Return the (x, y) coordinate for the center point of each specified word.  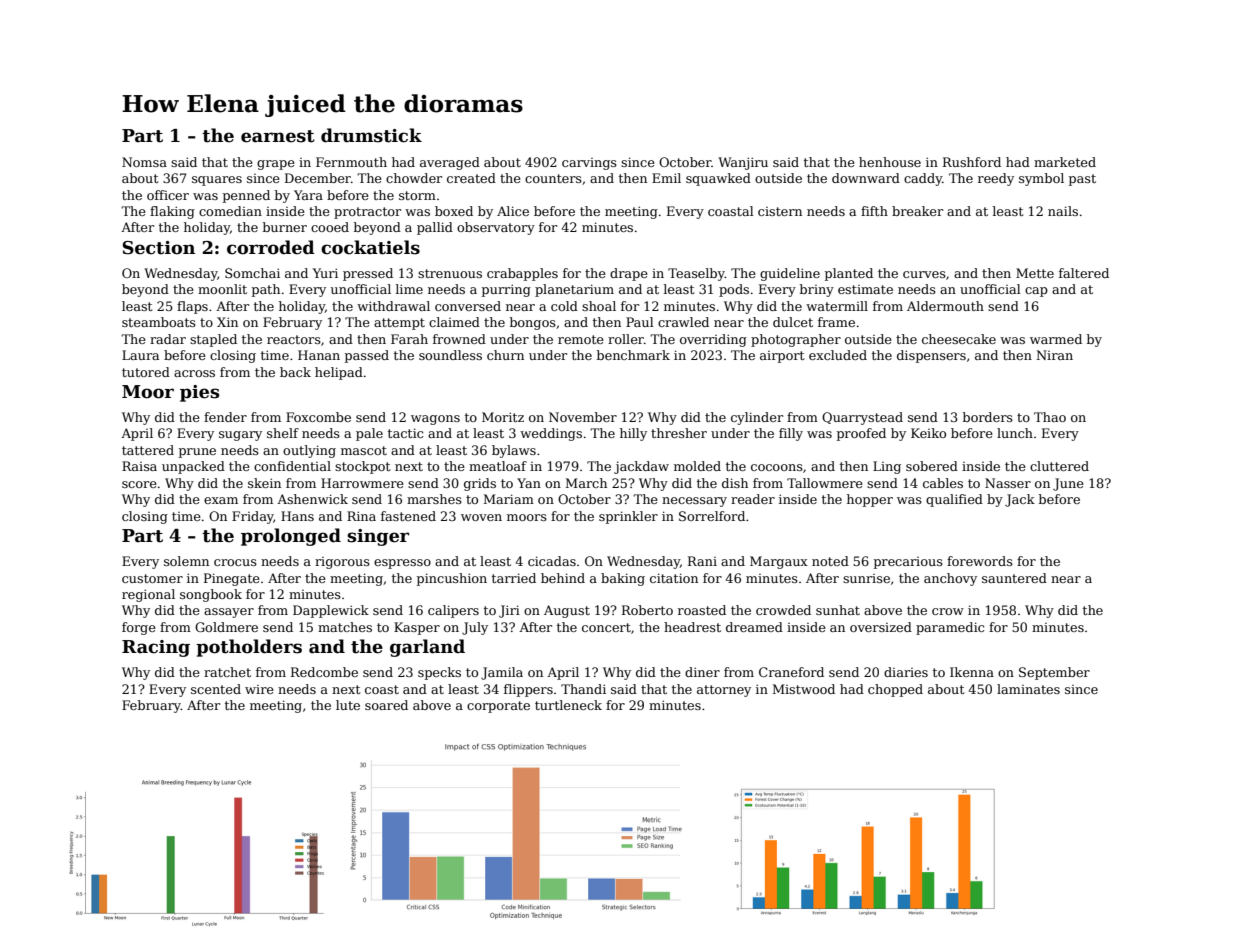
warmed (1056, 339)
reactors (294, 339)
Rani (702, 561)
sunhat (838, 610)
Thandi (583, 689)
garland (427, 648)
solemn (186, 561)
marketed (1065, 162)
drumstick (371, 135)
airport (782, 357)
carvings (589, 164)
